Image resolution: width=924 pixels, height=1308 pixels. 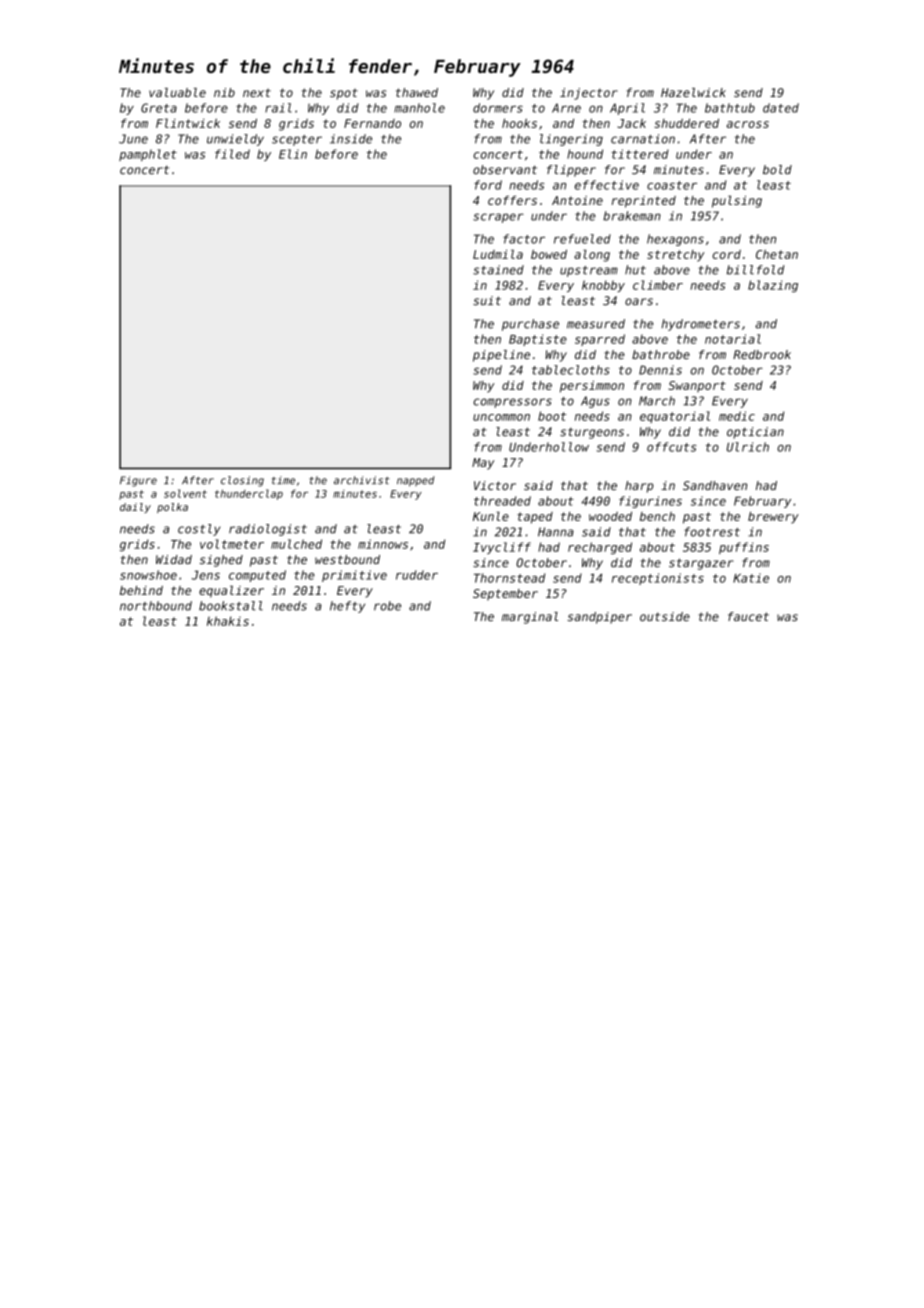 What do you see at coordinates (231, 591) in the page?
I see `equalizer` at bounding box center [231, 591].
